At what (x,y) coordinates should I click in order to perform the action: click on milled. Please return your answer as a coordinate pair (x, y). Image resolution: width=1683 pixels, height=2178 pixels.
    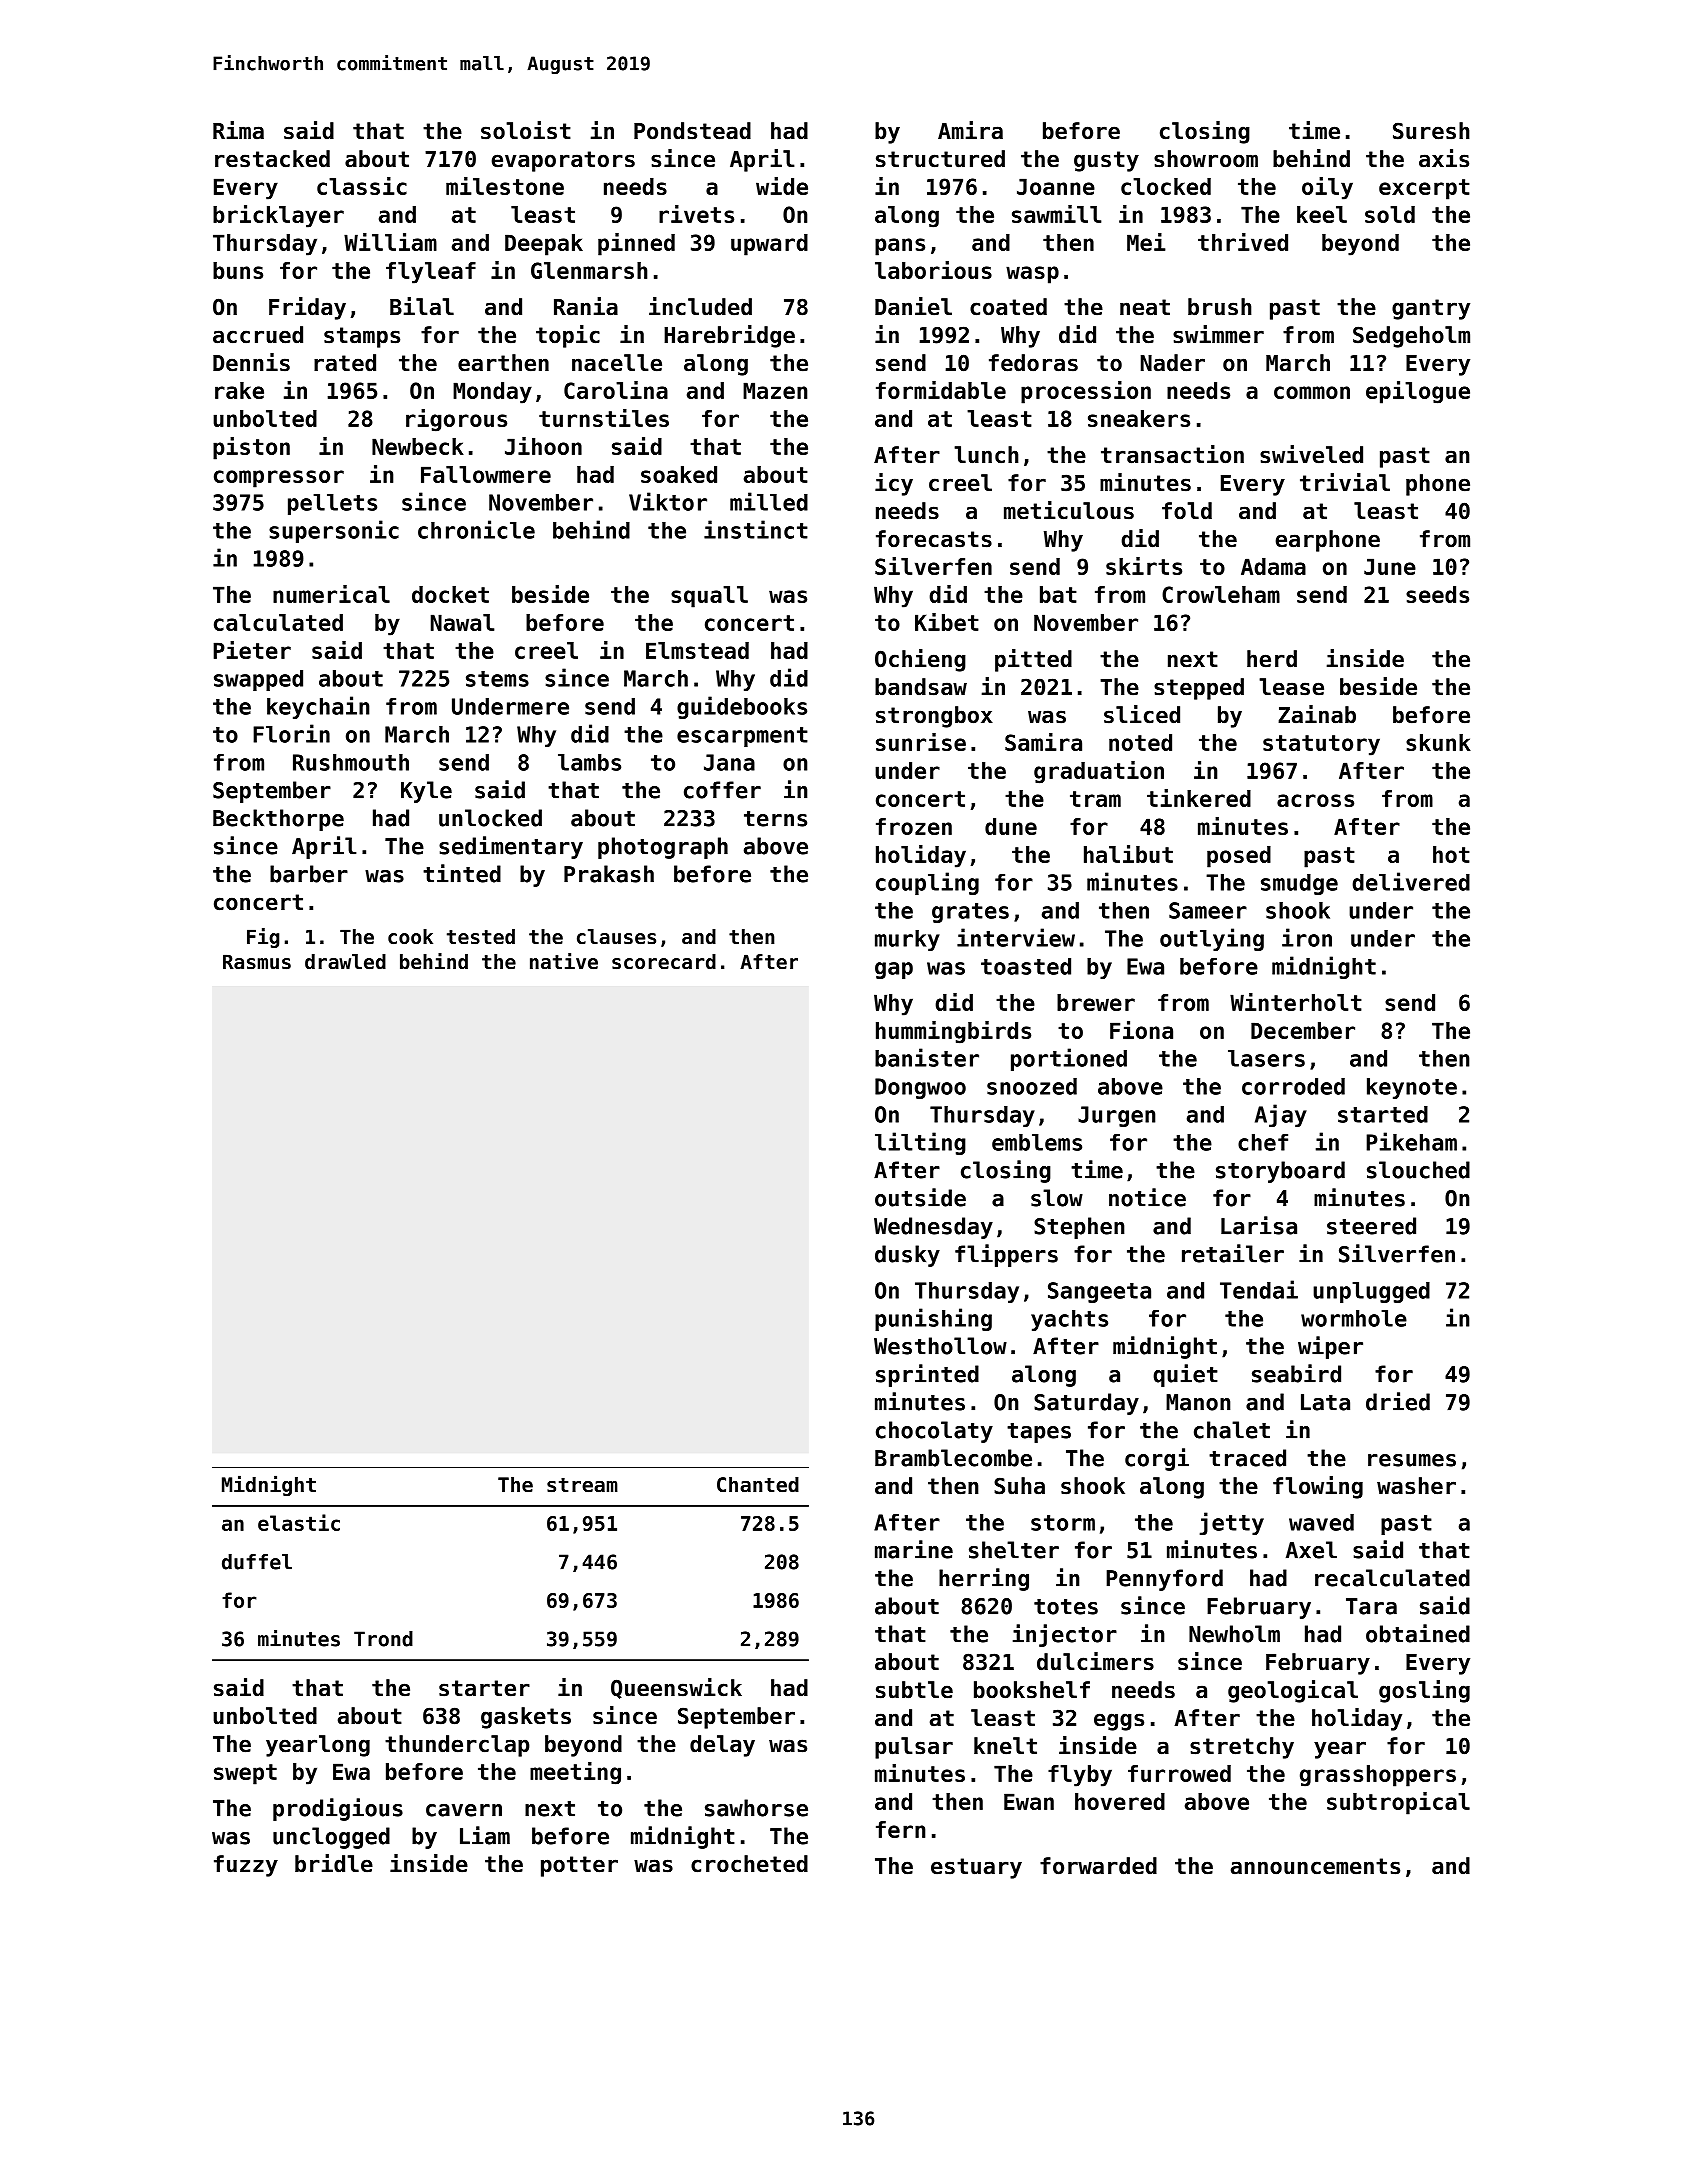
    Looking at the image, I should click on (769, 501).
